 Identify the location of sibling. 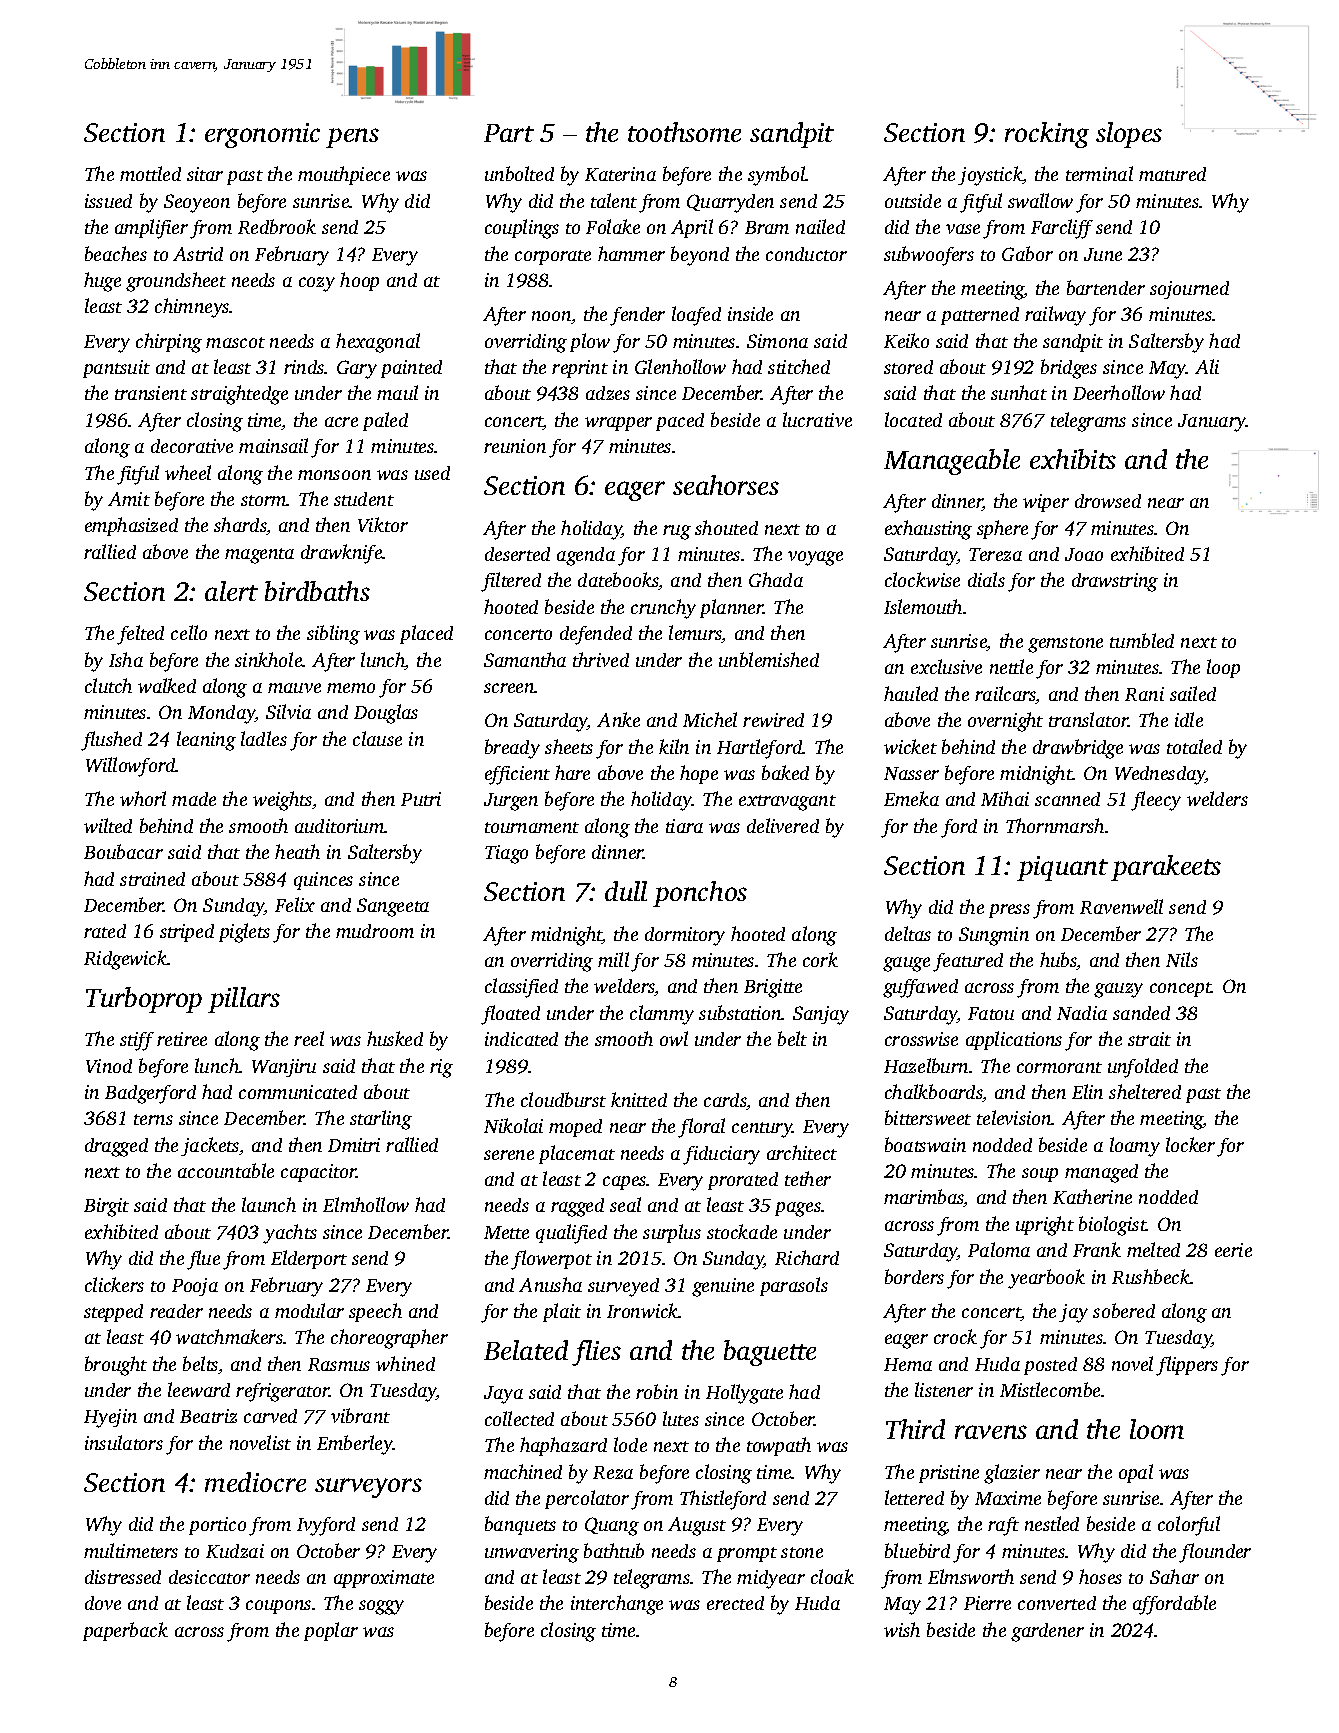
(333, 635).
